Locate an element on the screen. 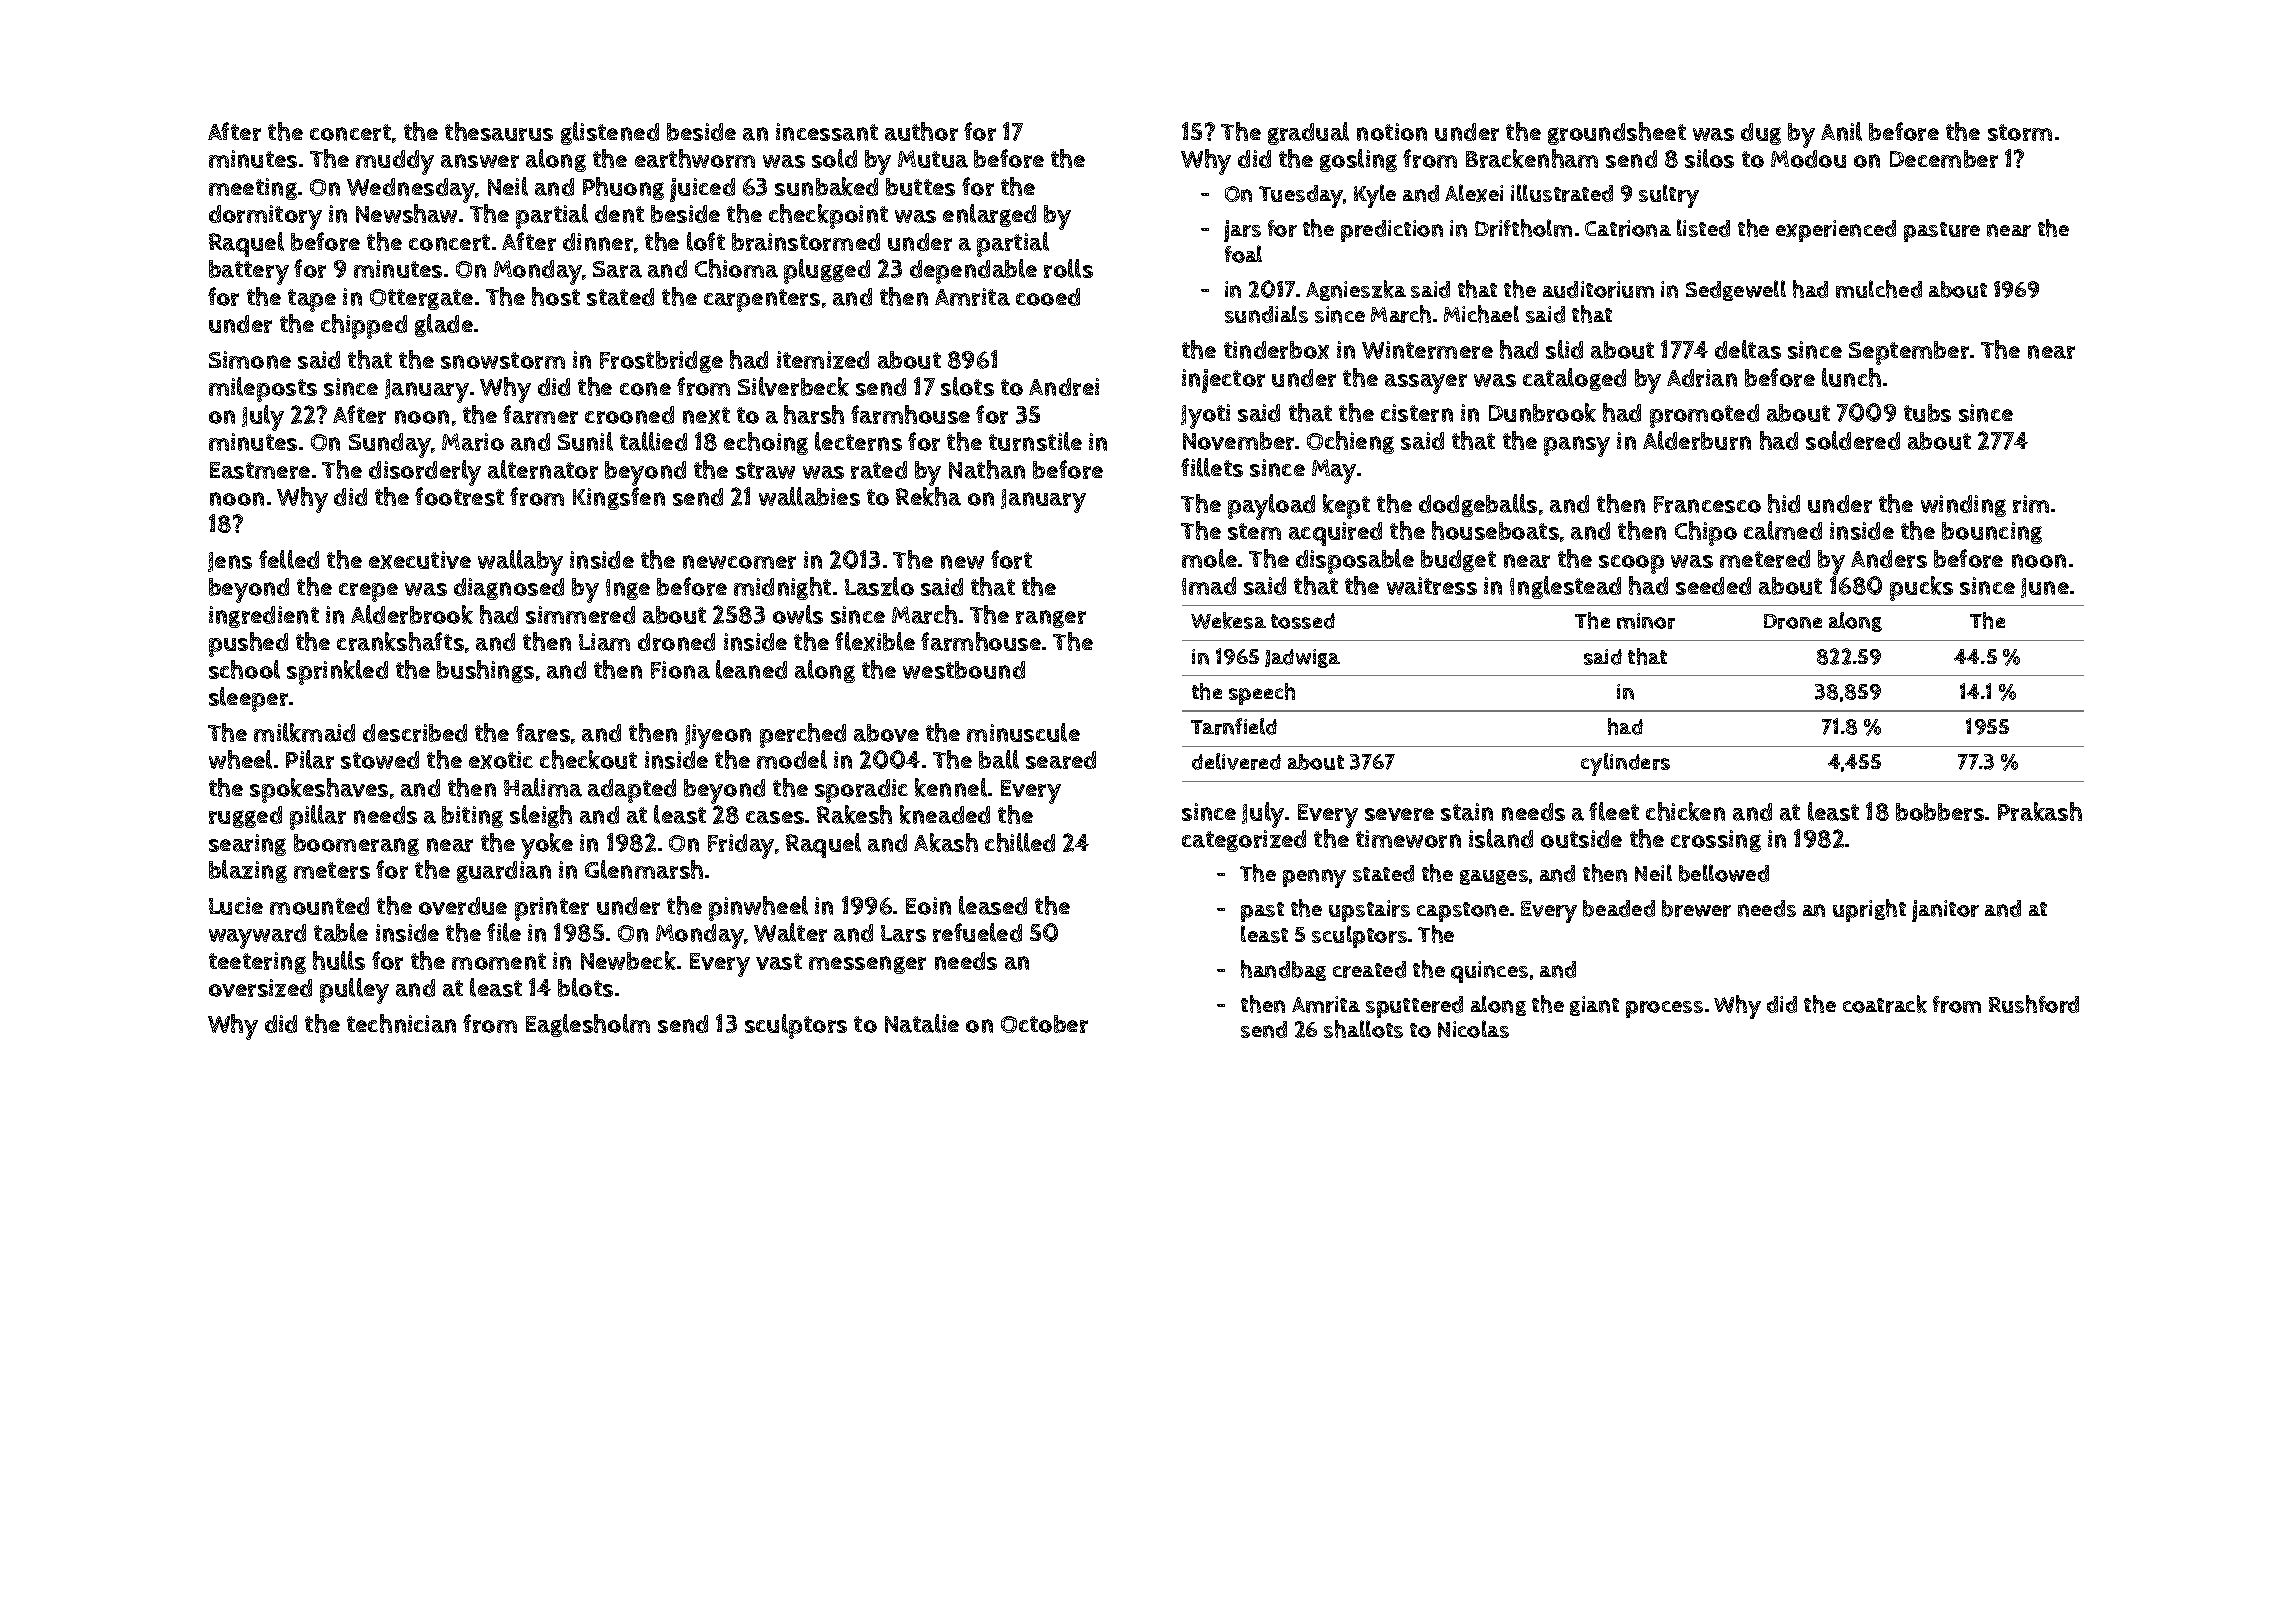  technician is located at coordinates (401, 1023).
